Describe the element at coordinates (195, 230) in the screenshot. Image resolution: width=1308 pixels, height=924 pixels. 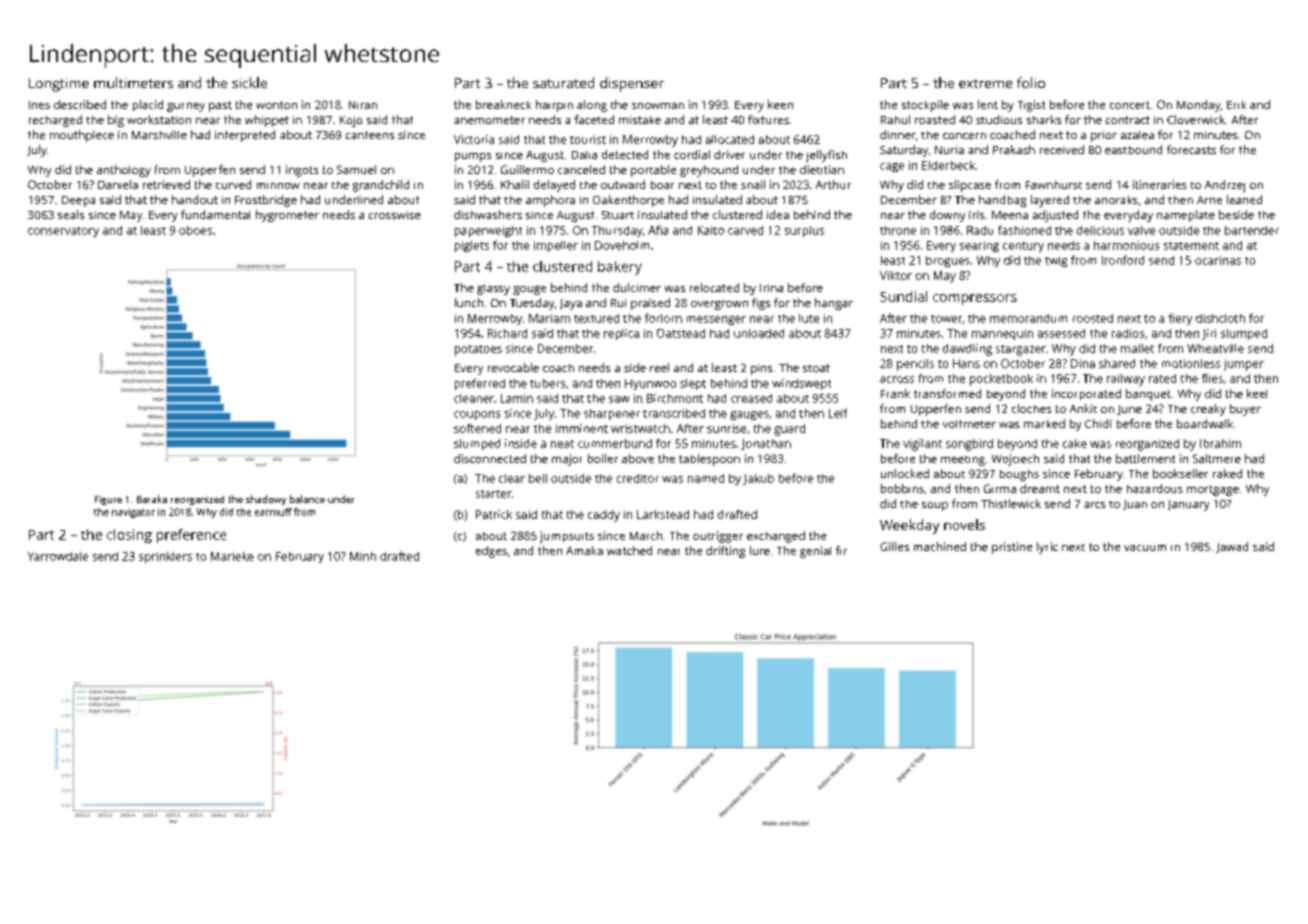
I see `oboes` at that location.
